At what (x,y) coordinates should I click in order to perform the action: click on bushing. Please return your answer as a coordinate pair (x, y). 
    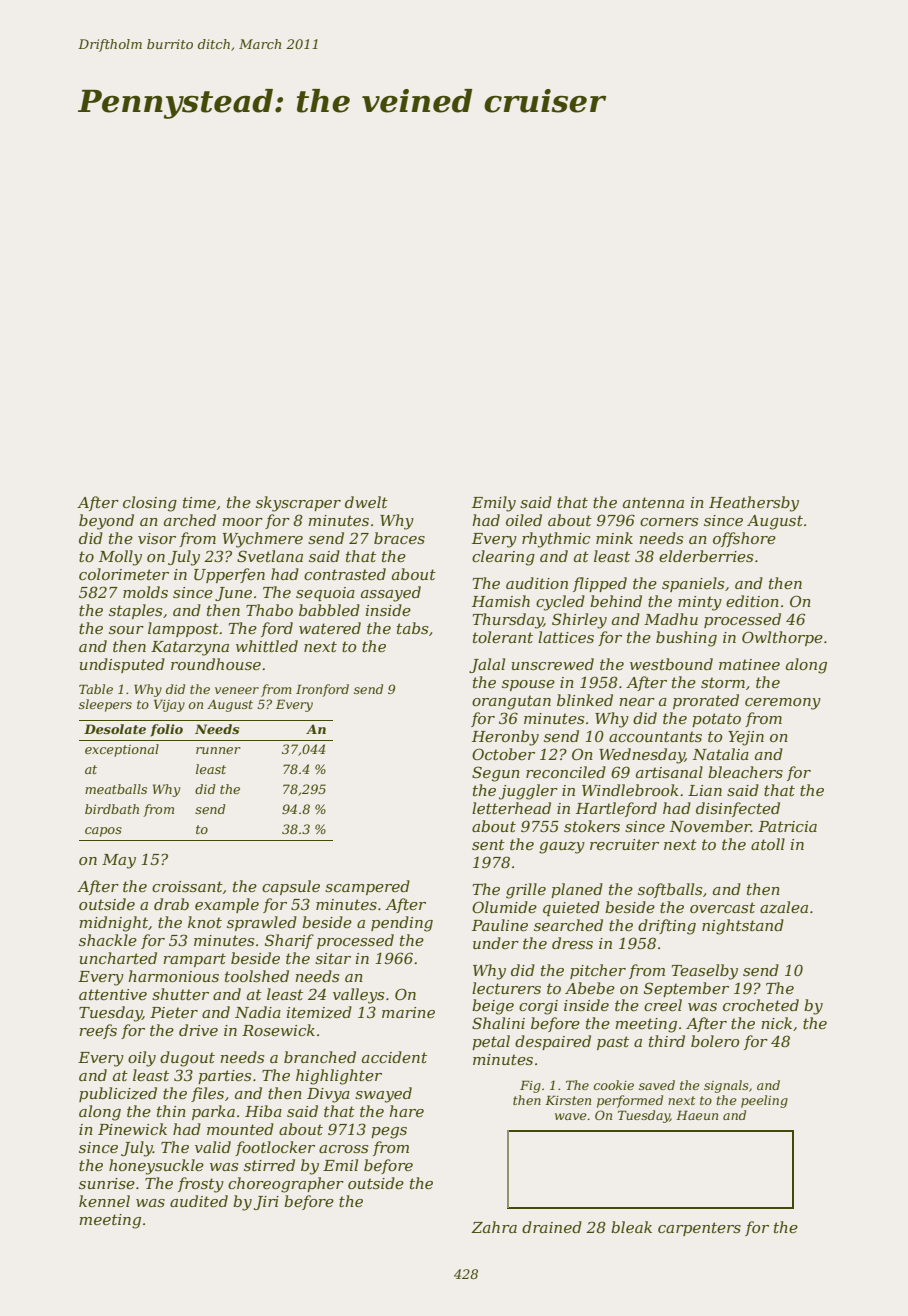
    Looking at the image, I should click on (686, 639).
